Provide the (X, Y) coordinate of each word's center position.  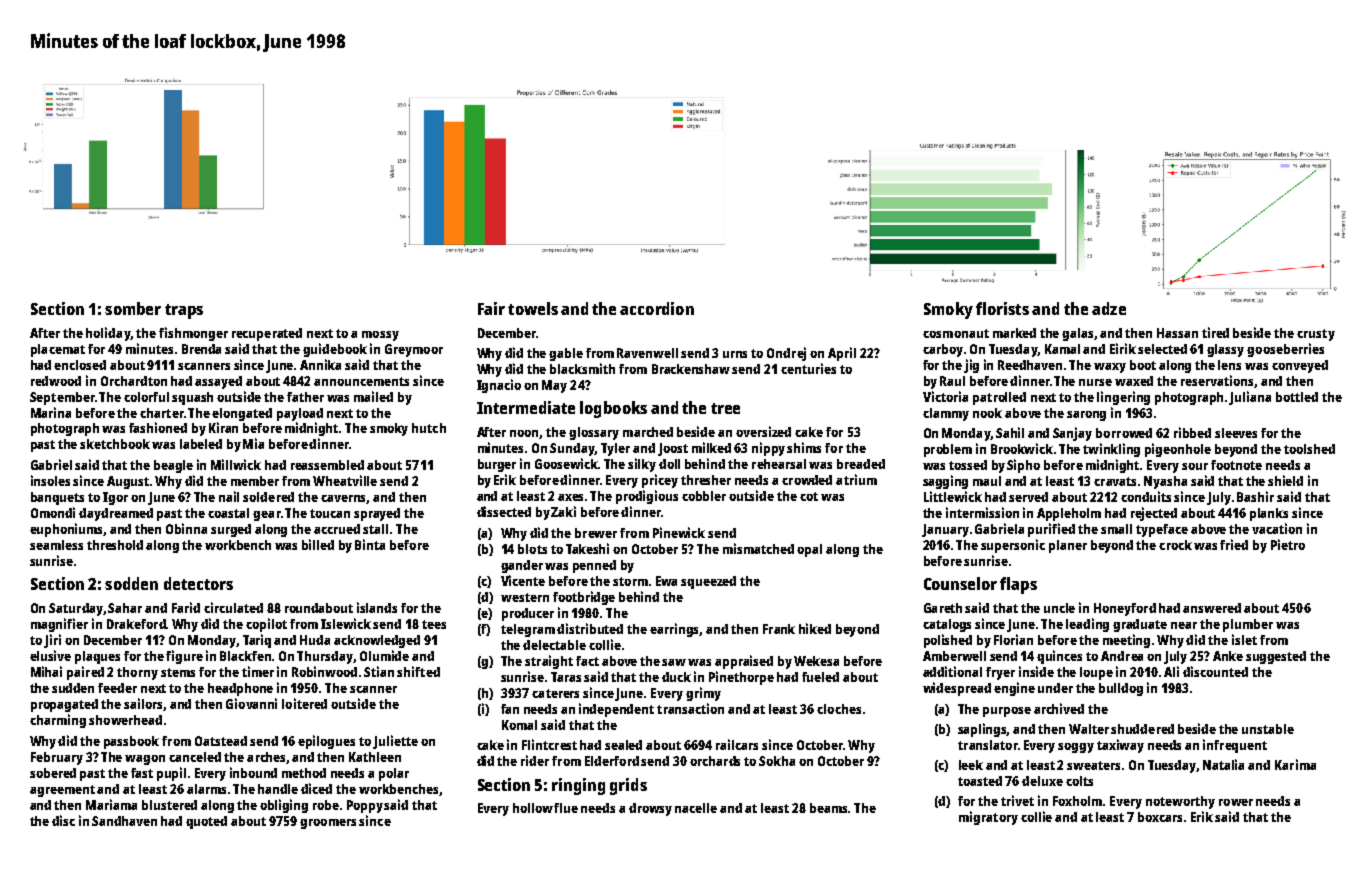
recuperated (267, 334)
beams (828, 808)
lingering (1123, 398)
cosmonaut (956, 333)
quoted (206, 822)
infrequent (1235, 746)
